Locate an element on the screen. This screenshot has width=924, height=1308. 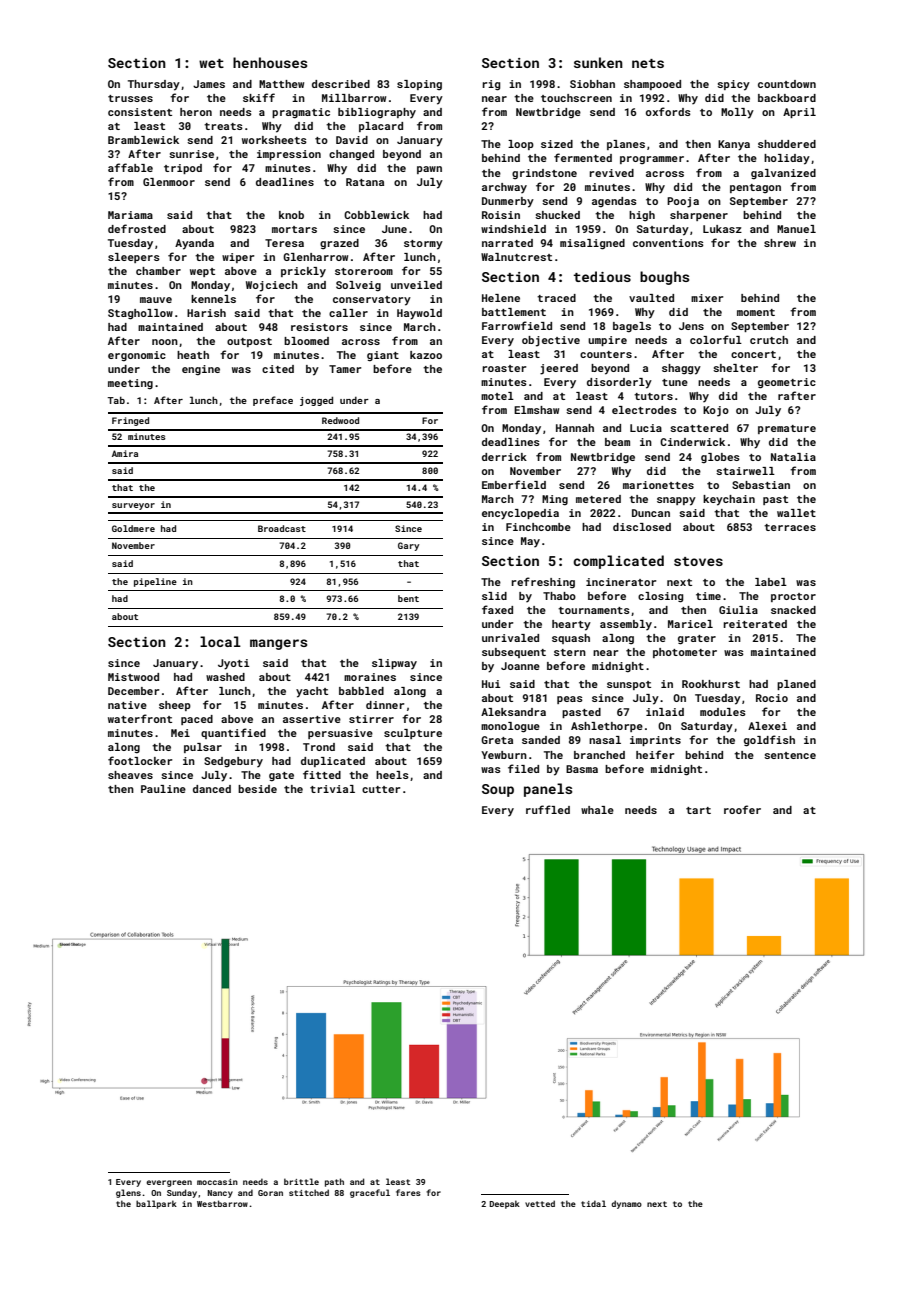
trivial is located at coordinates (332, 789).
